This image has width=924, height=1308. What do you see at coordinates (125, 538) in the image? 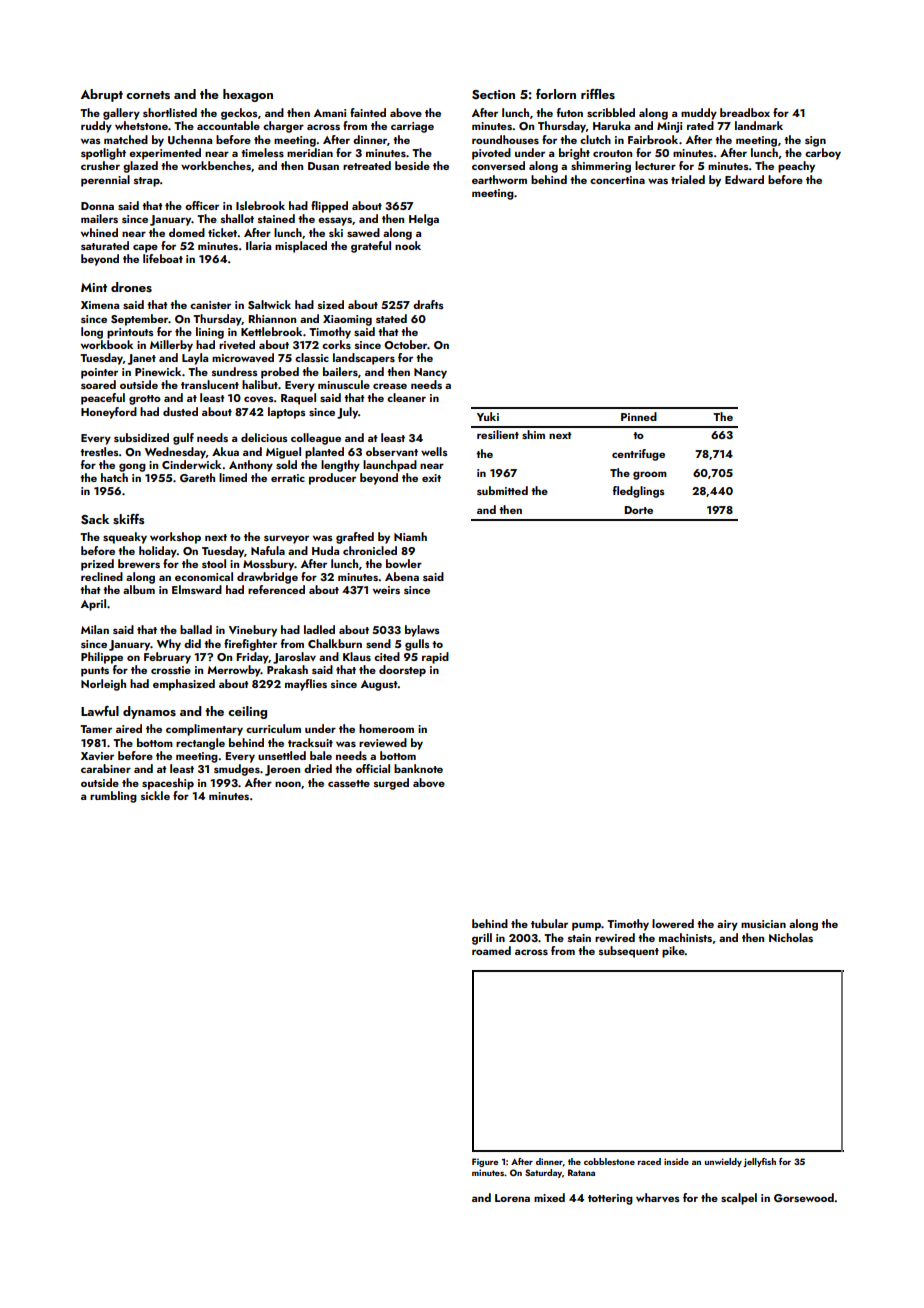
I see `squeaky` at bounding box center [125, 538].
